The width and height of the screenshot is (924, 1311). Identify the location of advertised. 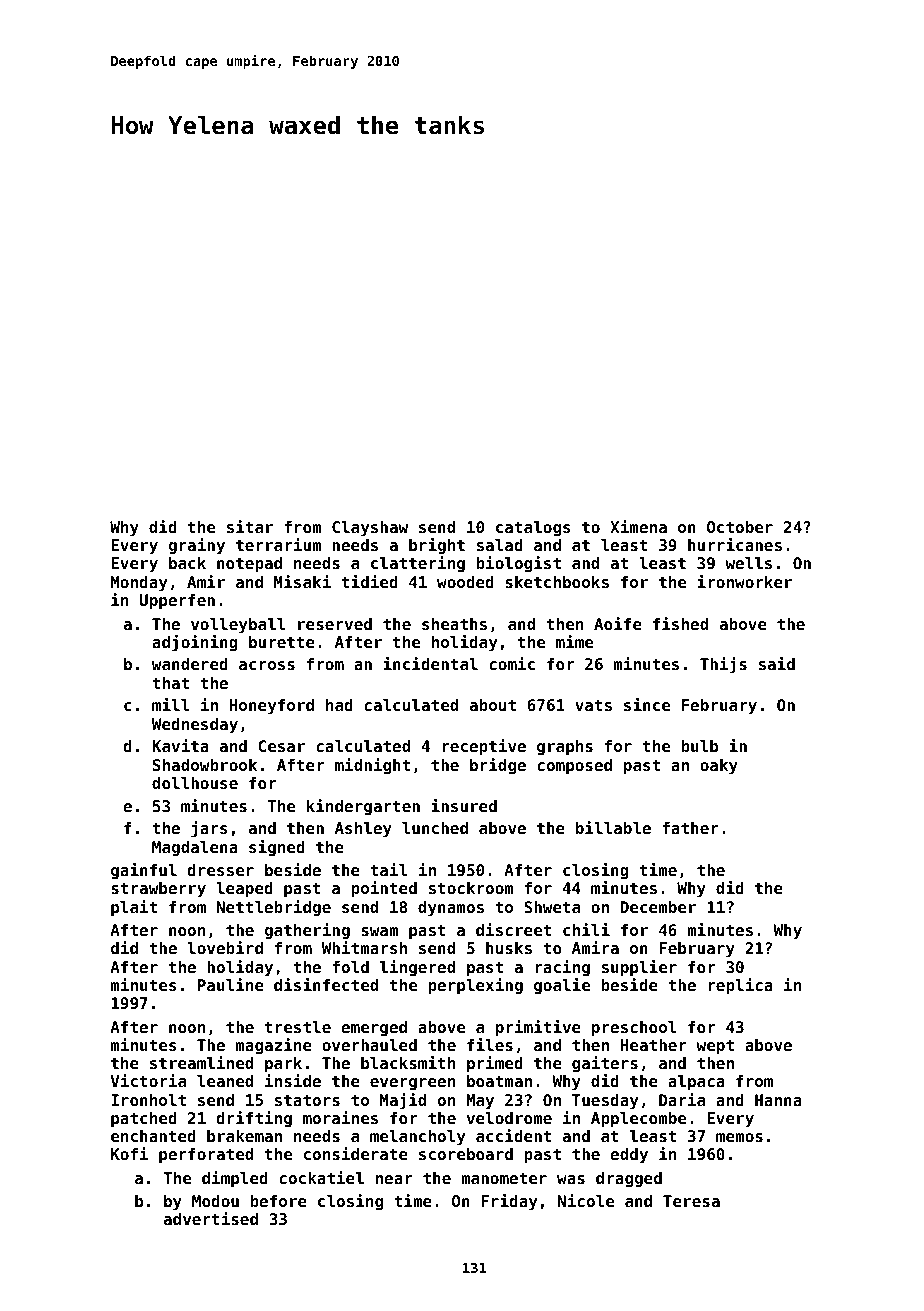
(211, 1218).
